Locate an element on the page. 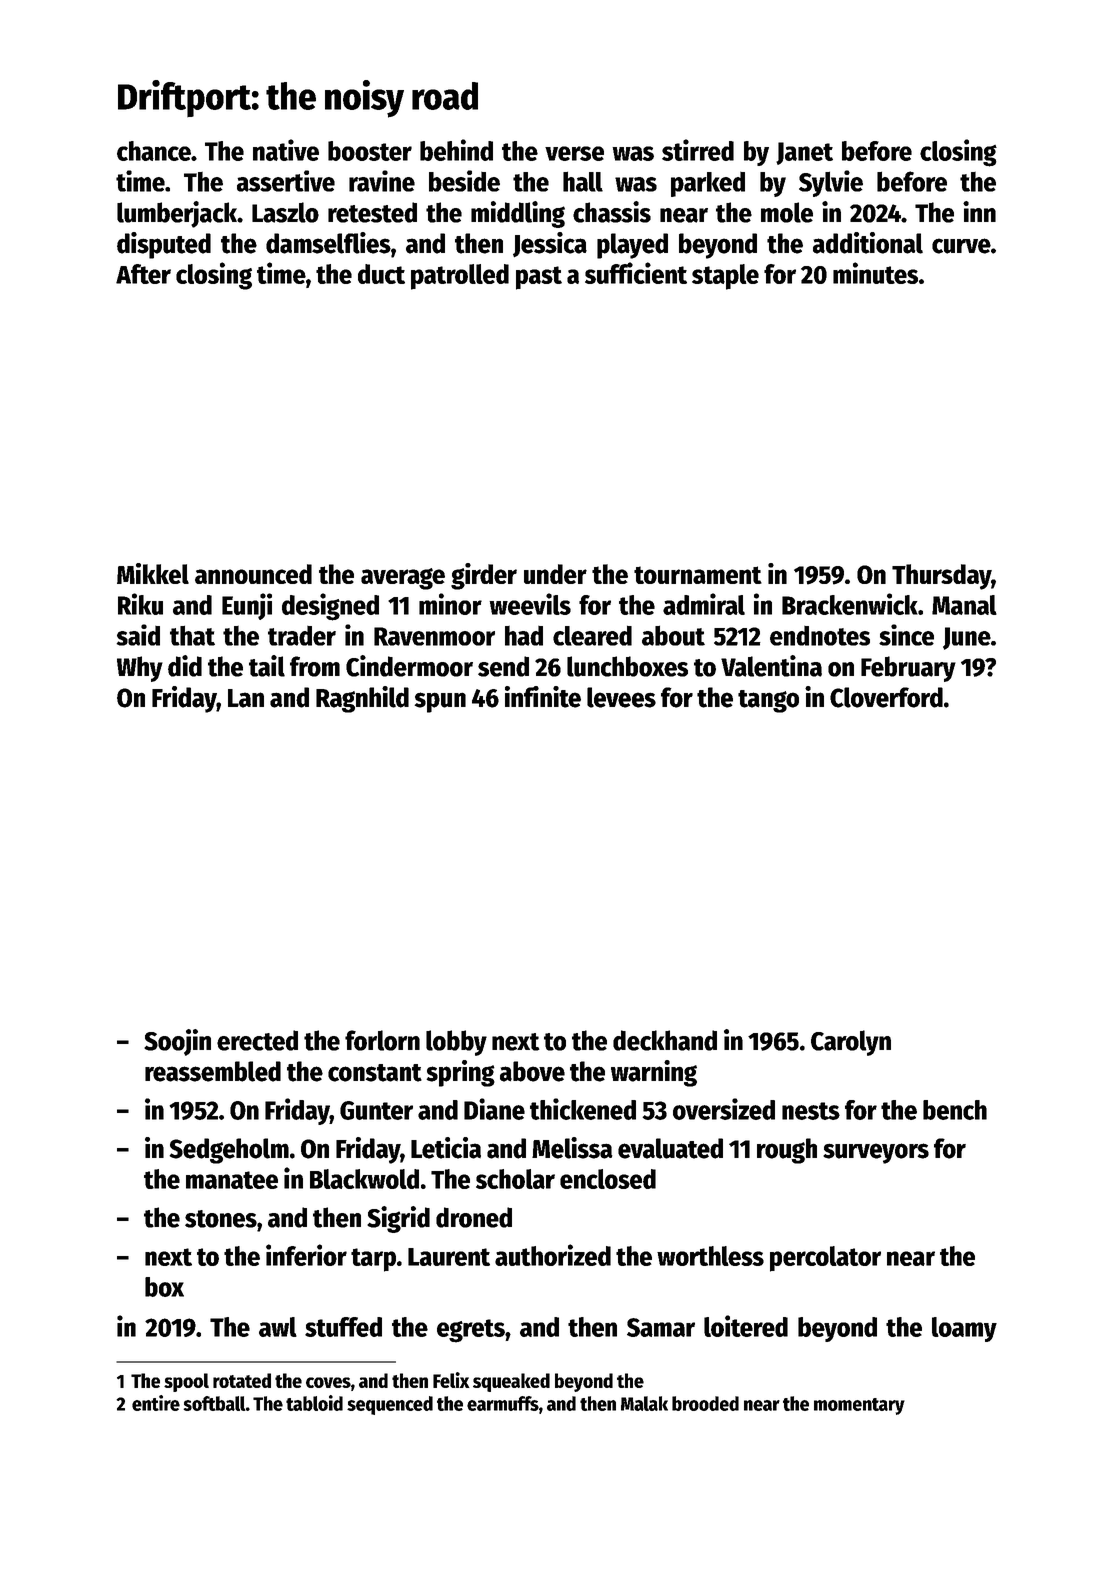  erected is located at coordinates (257, 1040).
